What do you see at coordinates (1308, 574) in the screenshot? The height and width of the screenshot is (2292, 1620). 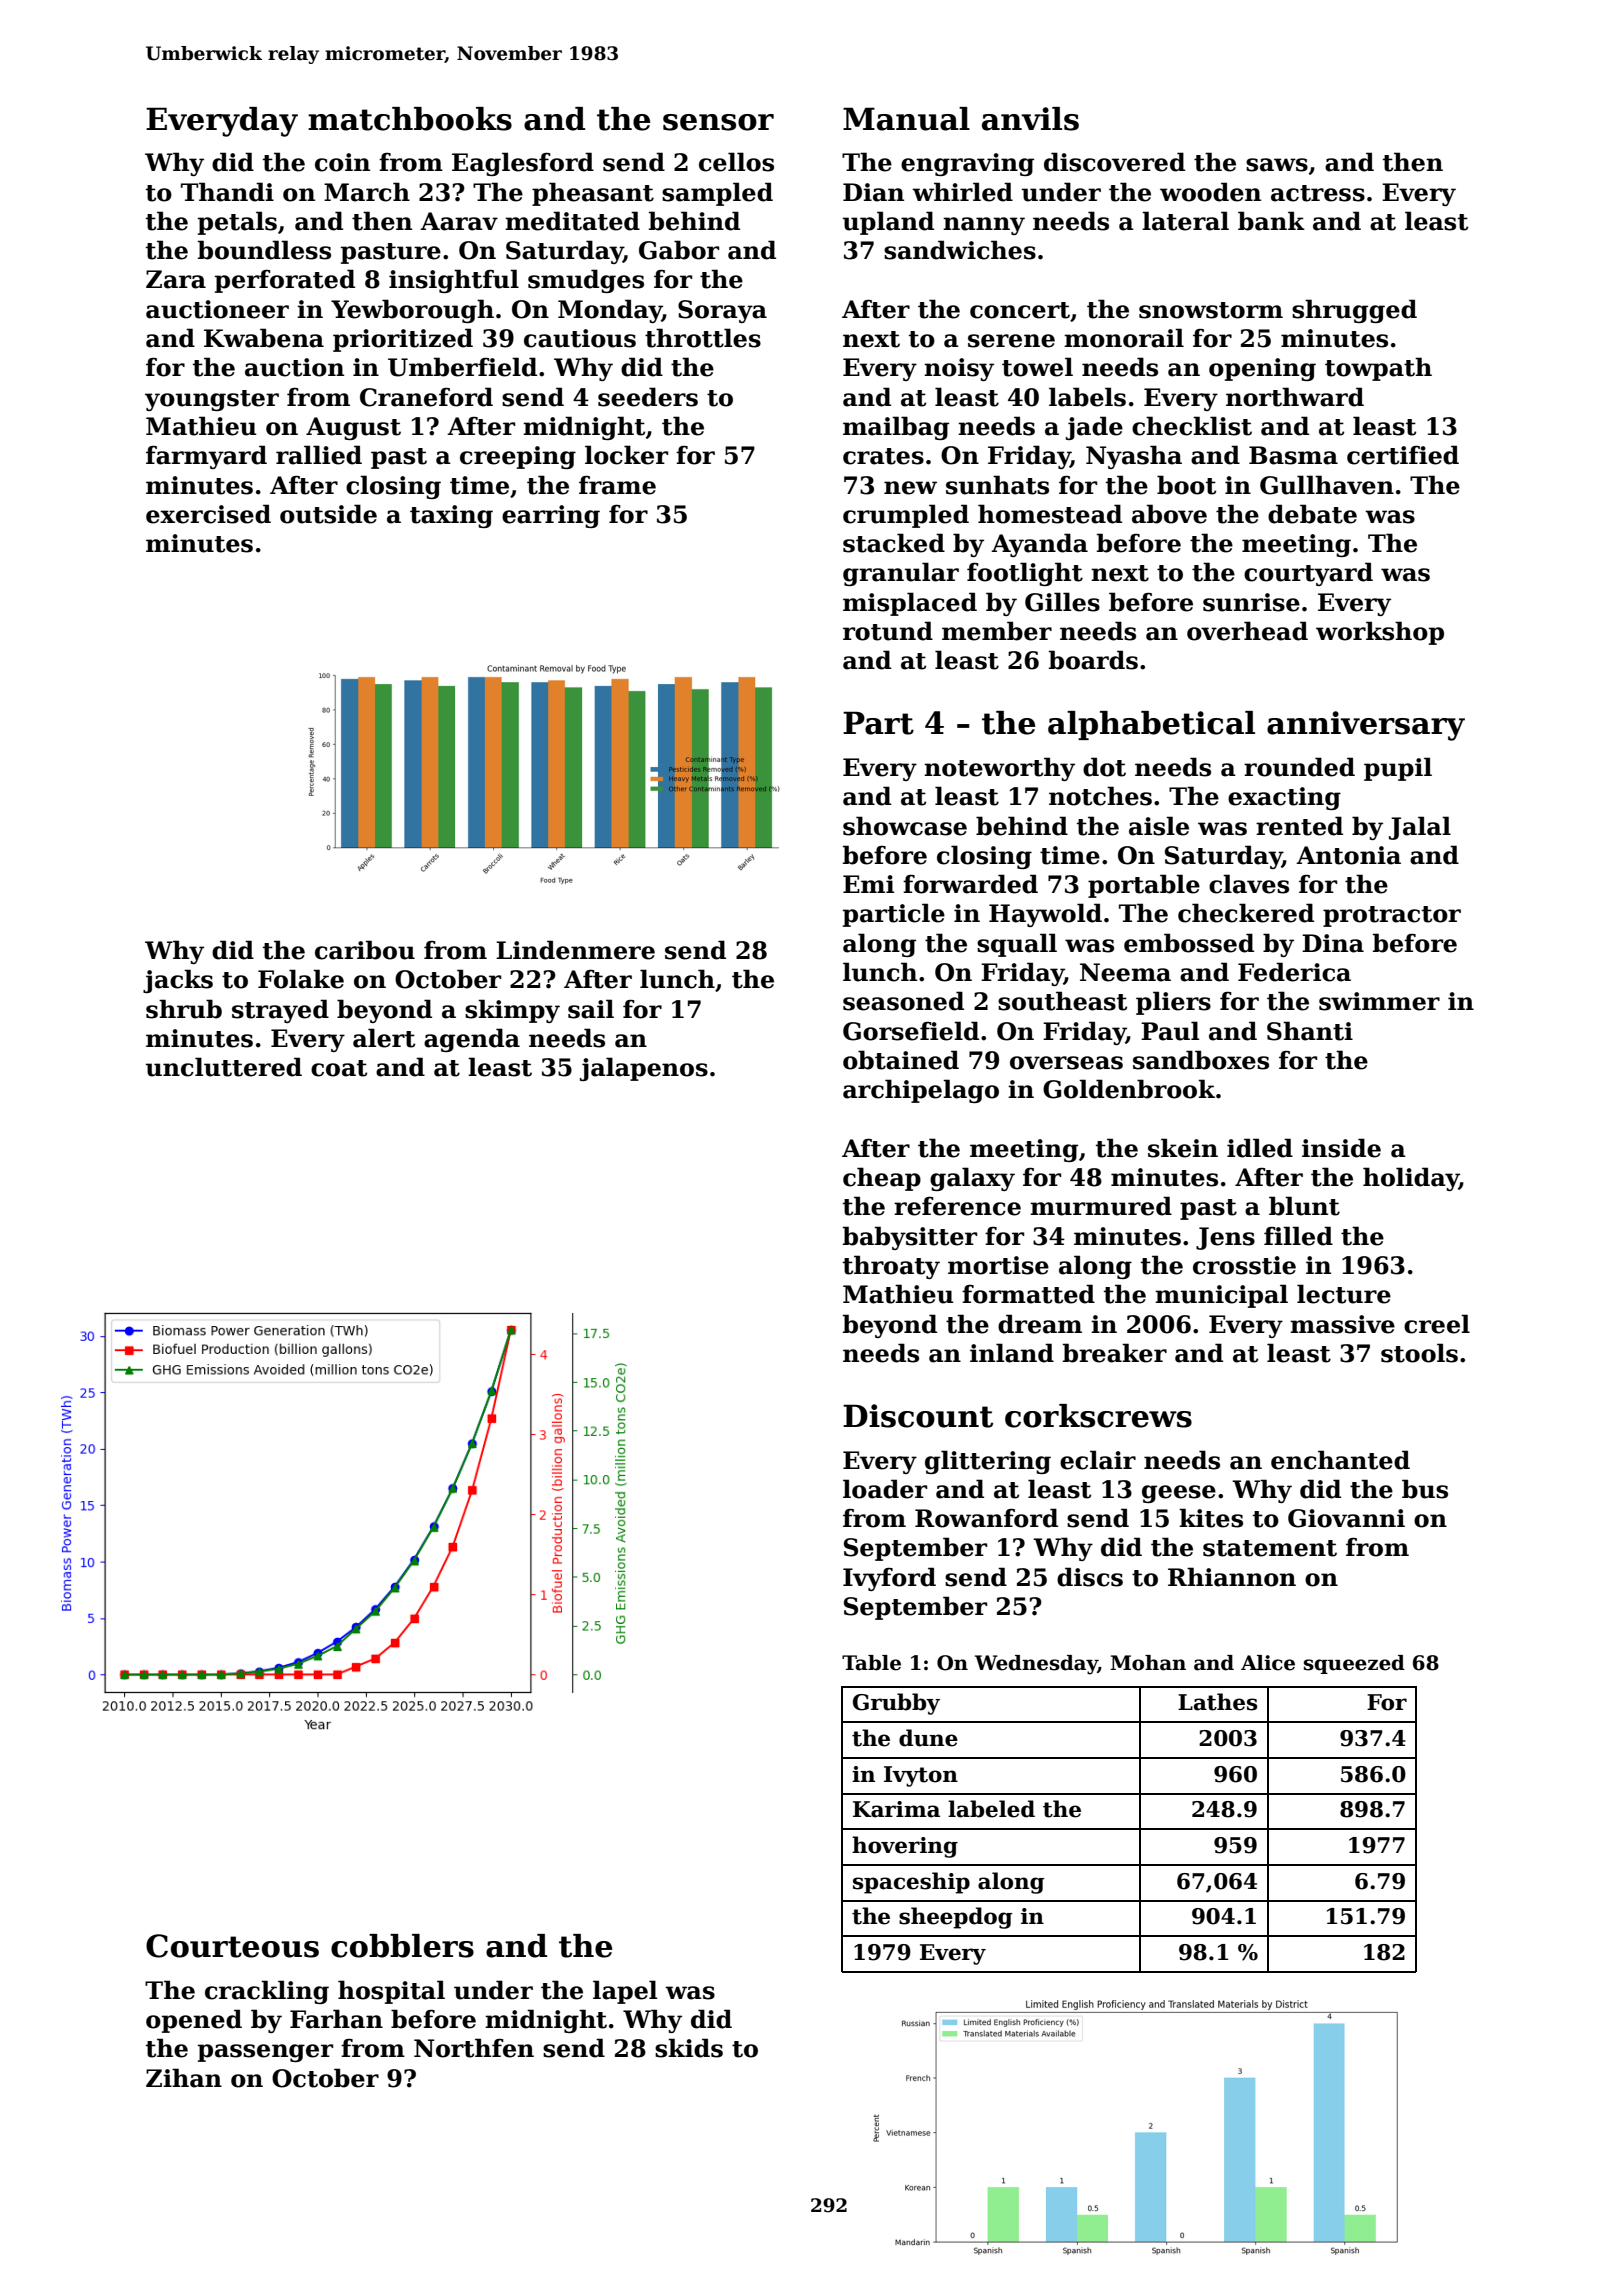 I see `courtyard` at bounding box center [1308, 574].
